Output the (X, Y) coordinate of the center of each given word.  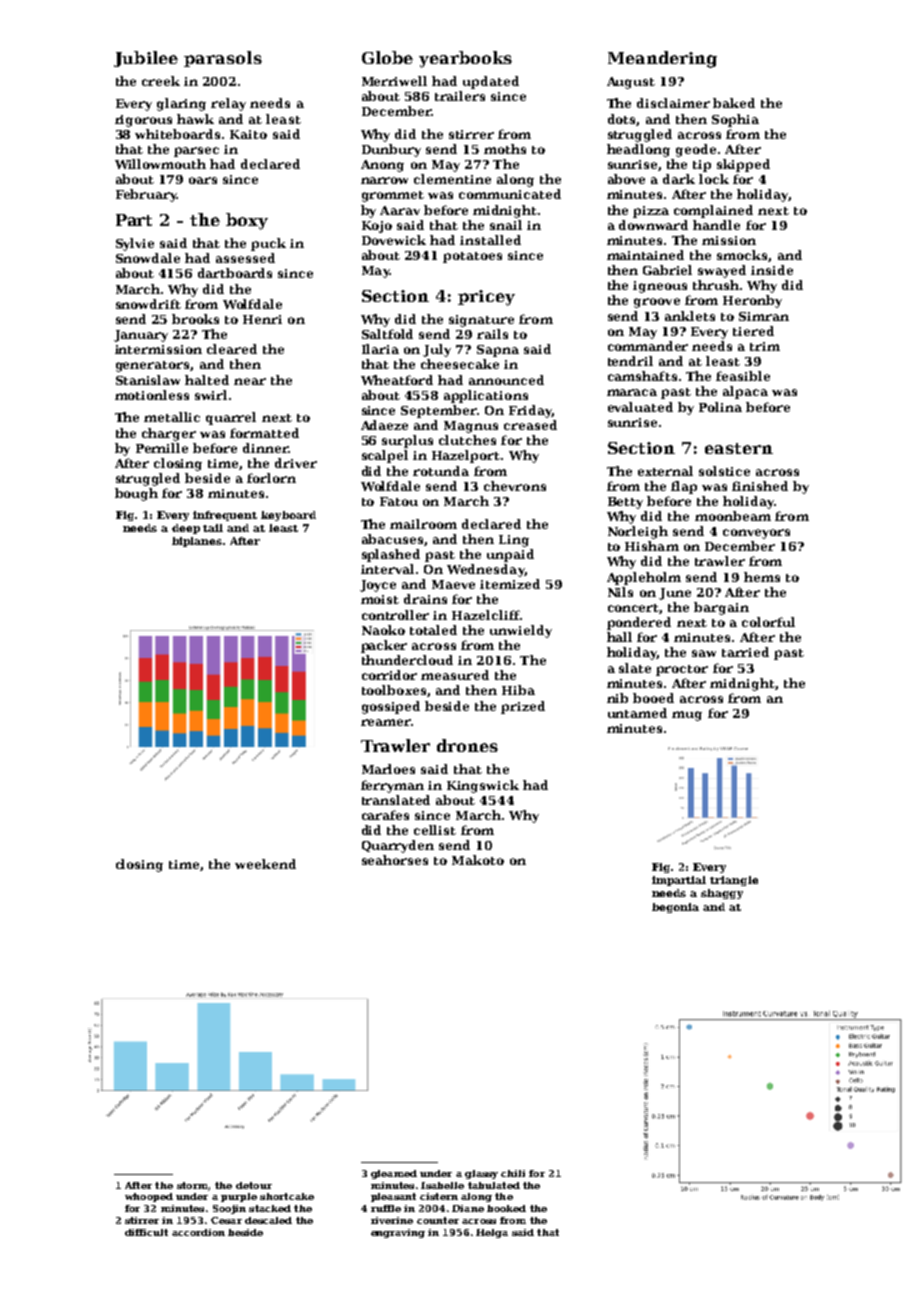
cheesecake (460, 364)
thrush (716, 285)
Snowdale (148, 258)
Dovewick (394, 240)
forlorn (271, 478)
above (626, 179)
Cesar (226, 1220)
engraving (398, 1233)
